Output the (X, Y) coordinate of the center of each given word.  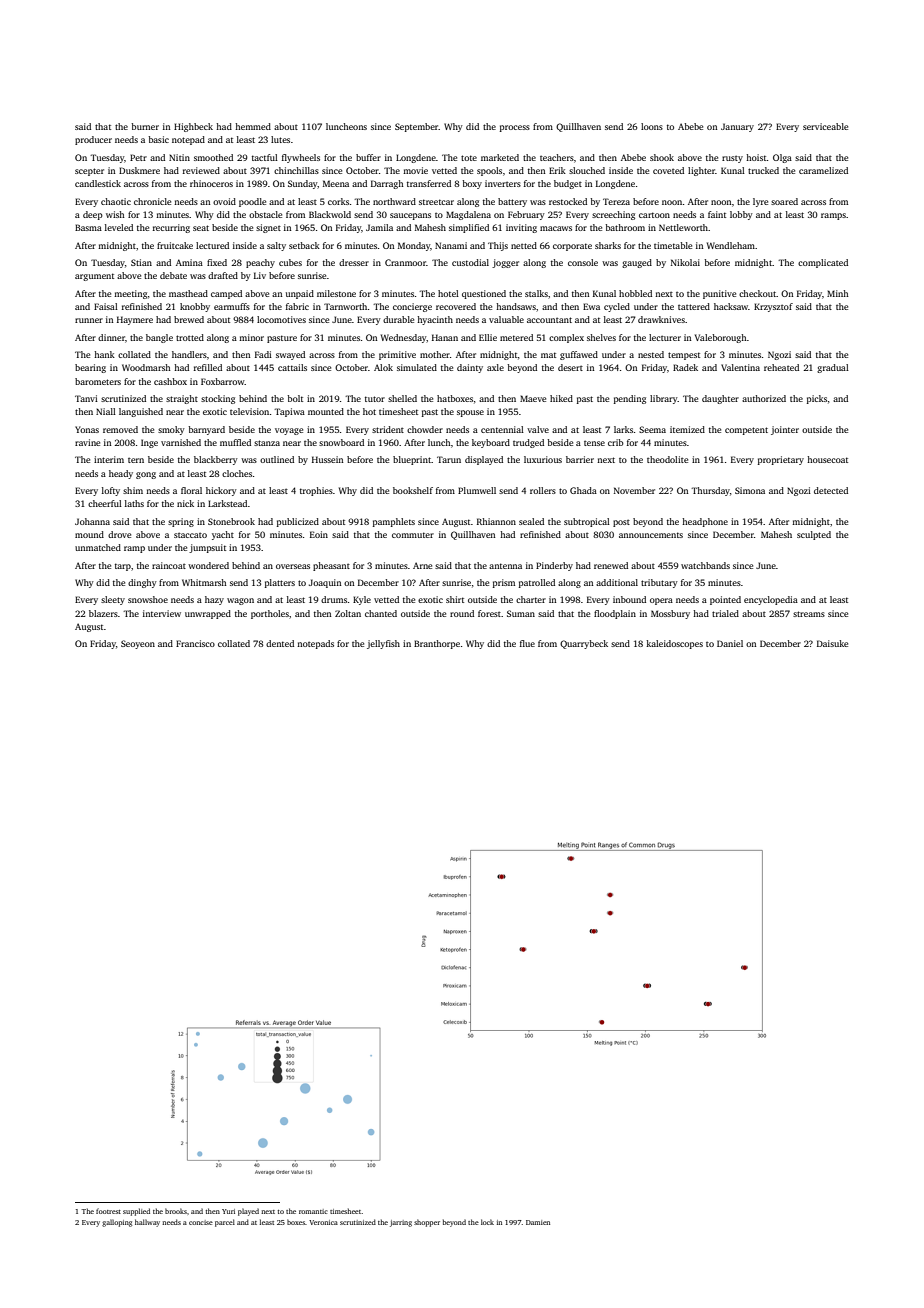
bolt (295, 398)
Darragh (387, 184)
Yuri (228, 1211)
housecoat (827, 459)
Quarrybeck (584, 644)
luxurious (543, 459)
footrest (108, 1211)
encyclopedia (771, 600)
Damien (538, 1222)
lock (487, 1222)
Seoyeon (138, 644)
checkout (757, 293)
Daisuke (832, 643)
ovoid (224, 201)
